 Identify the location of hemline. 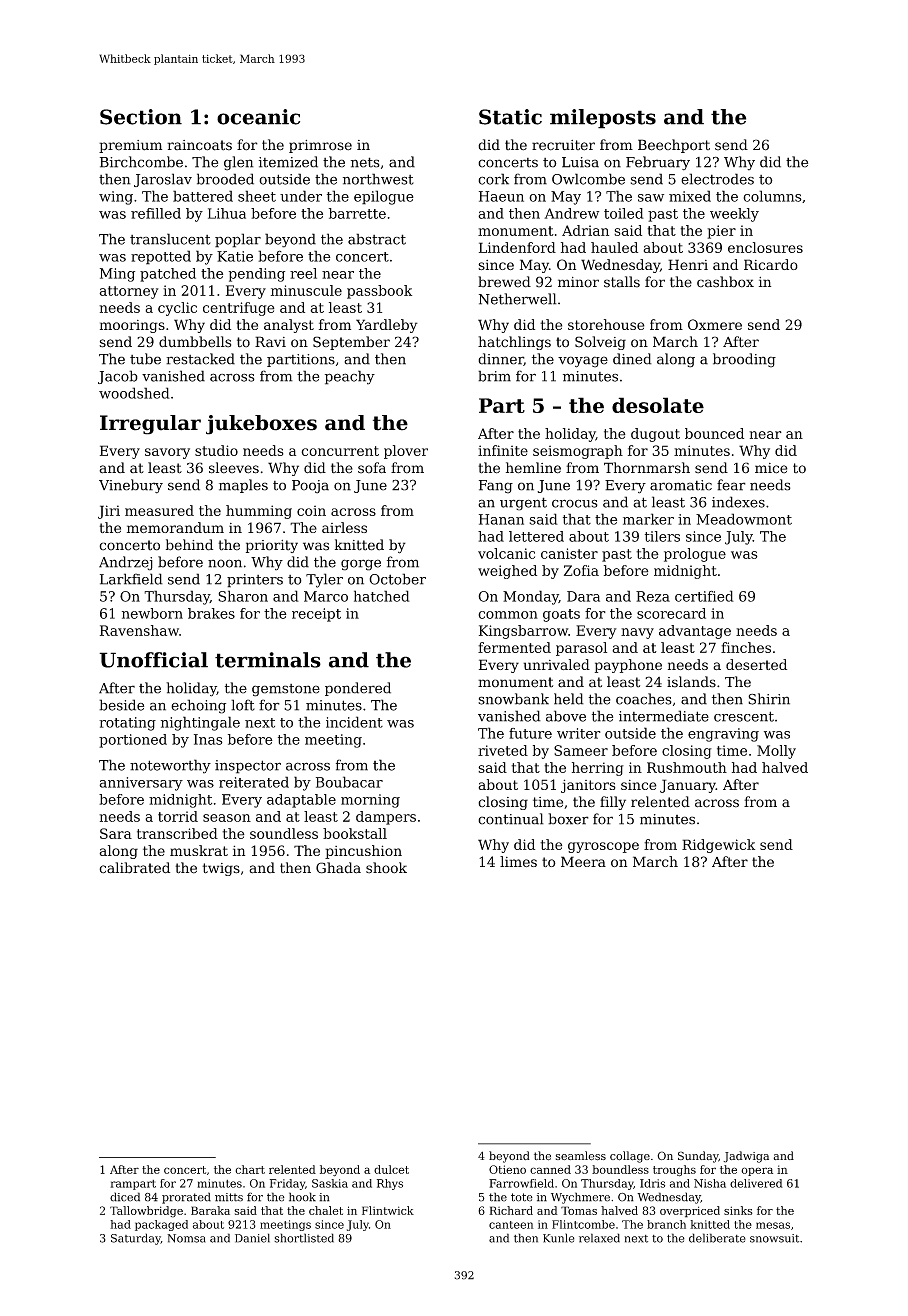
(533, 468).
